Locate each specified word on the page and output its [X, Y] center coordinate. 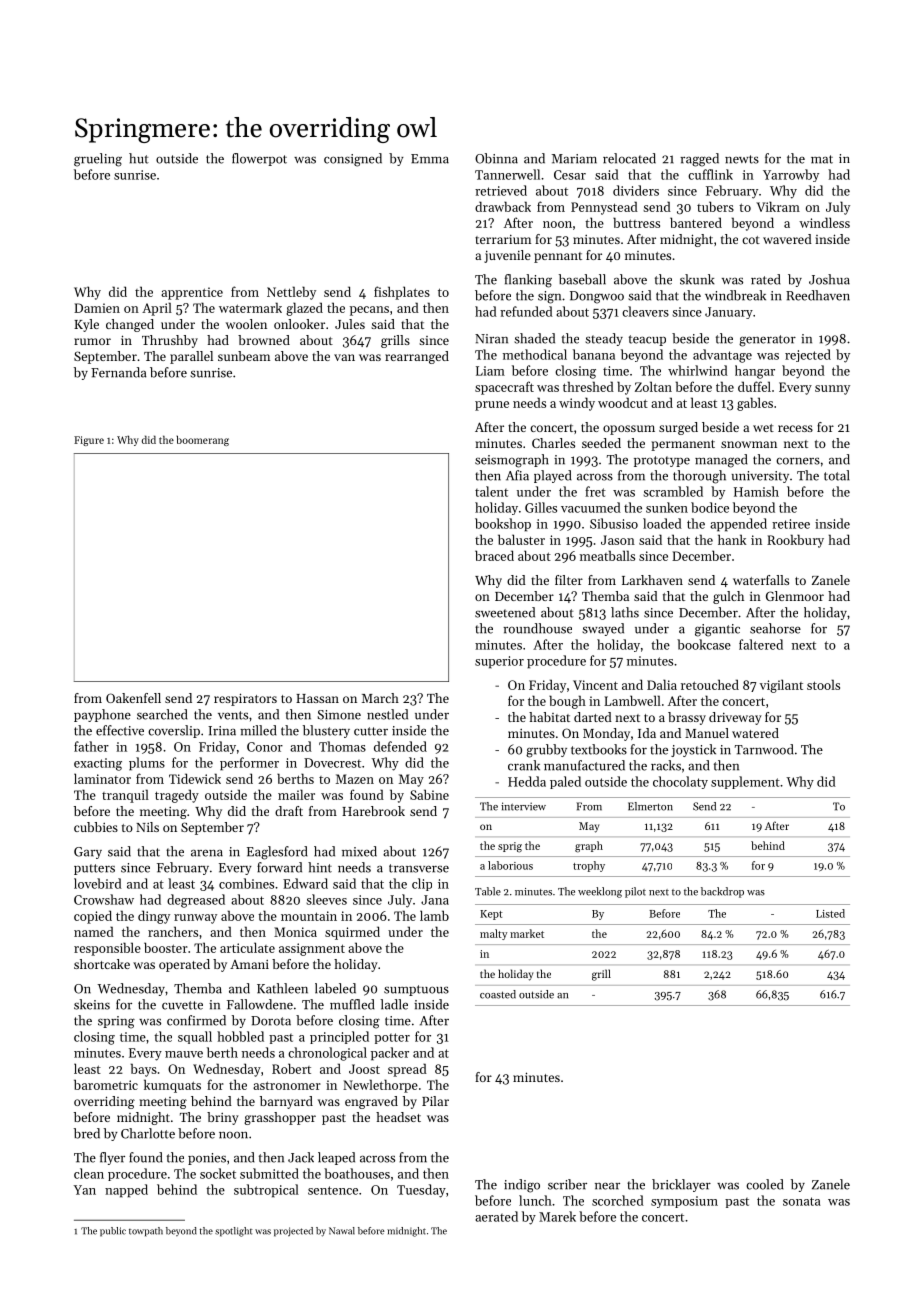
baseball [582, 279]
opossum [629, 430]
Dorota [271, 1021]
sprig [510, 847]
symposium [684, 1202]
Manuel [707, 733]
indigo [522, 1186]
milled [258, 730]
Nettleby [291, 293]
